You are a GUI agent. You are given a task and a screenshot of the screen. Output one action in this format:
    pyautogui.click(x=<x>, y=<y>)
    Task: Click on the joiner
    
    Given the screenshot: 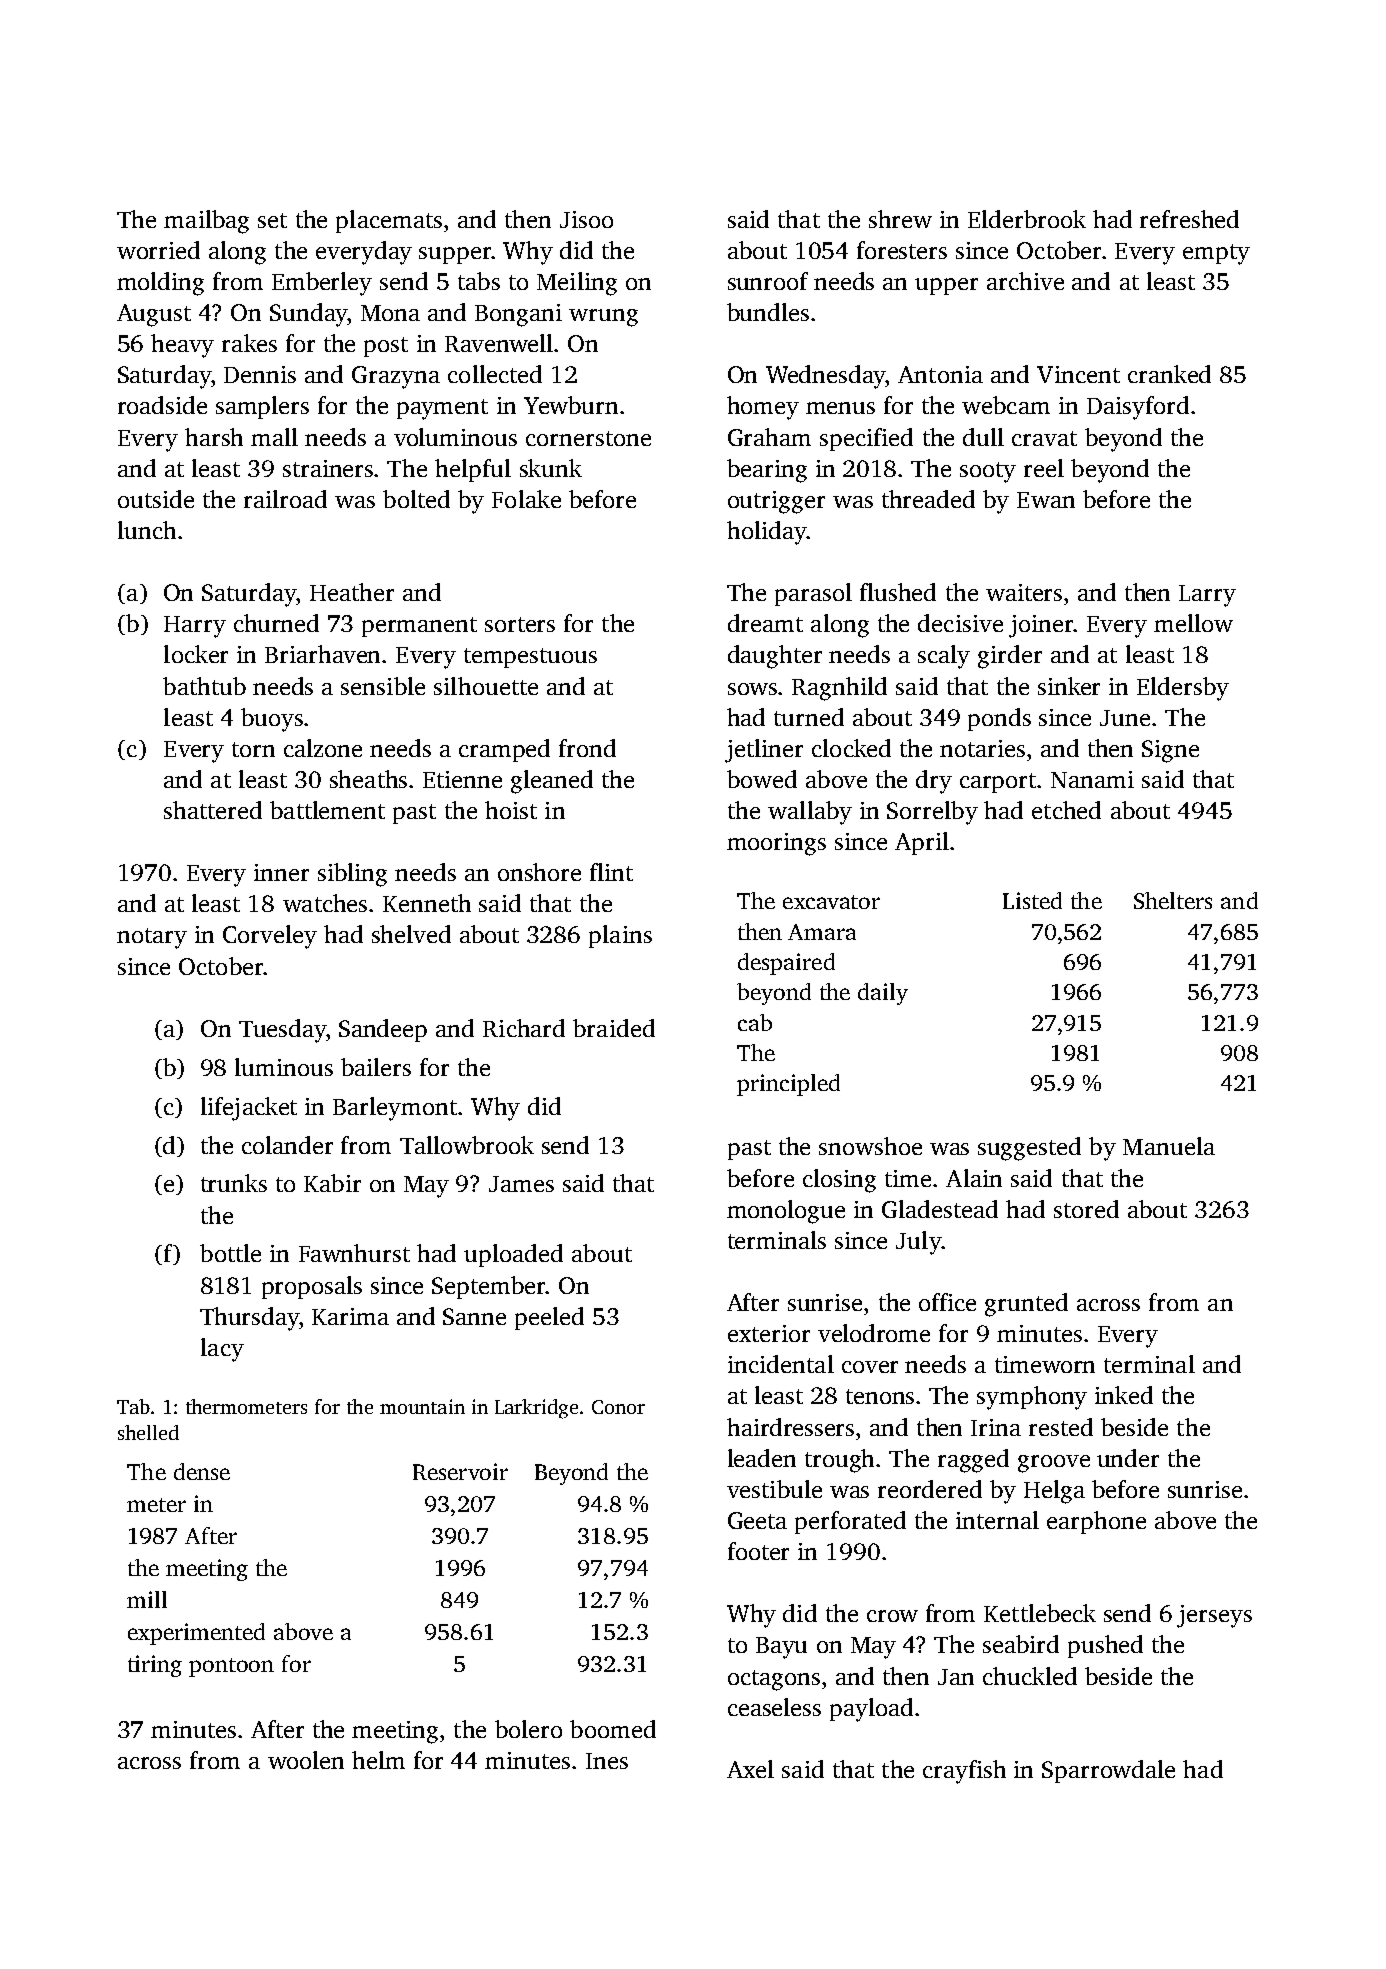 What is the action you would take?
    pyautogui.click(x=1041, y=626)
